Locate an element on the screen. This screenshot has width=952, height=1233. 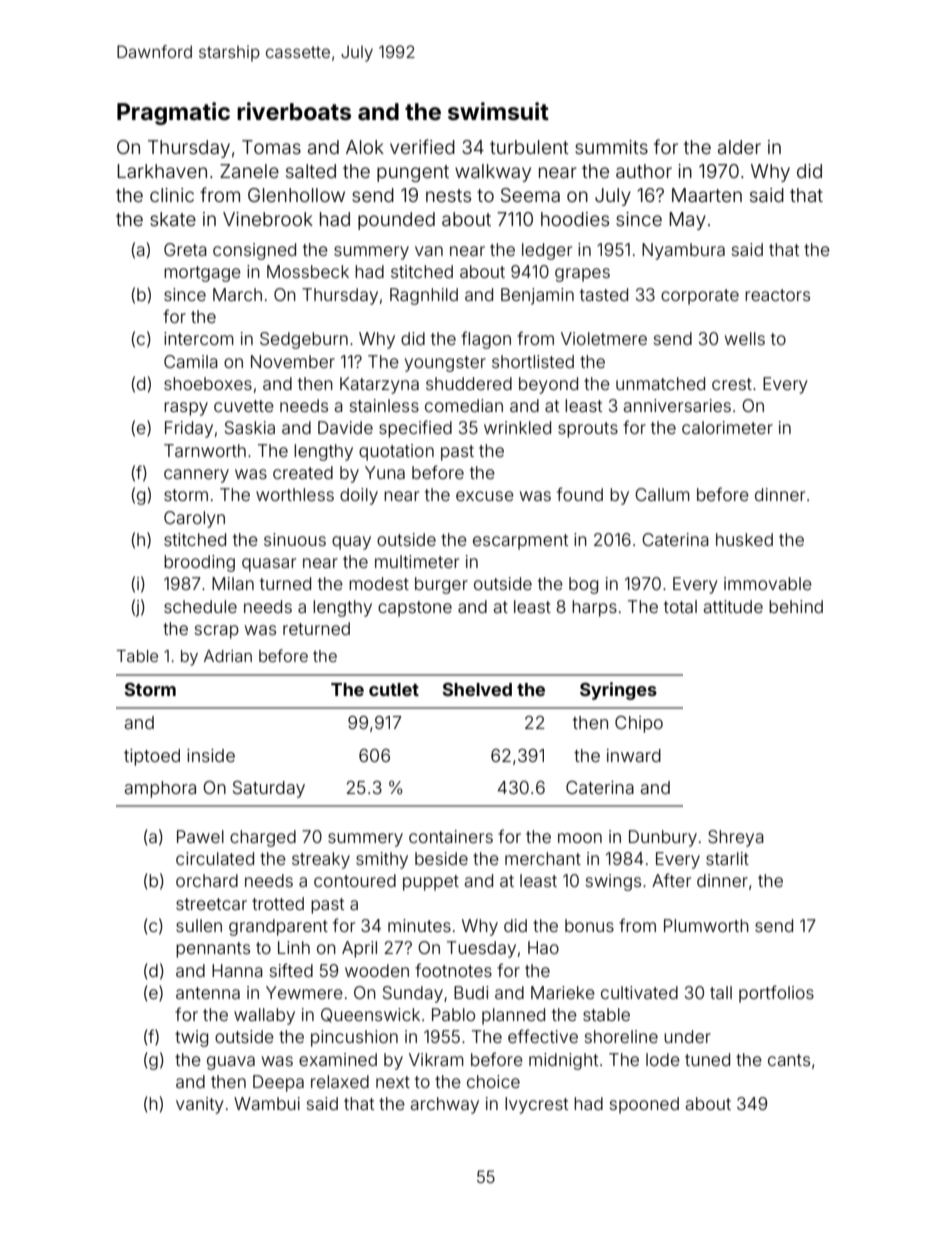
swimsuit is located at coordinates (498, 111).
